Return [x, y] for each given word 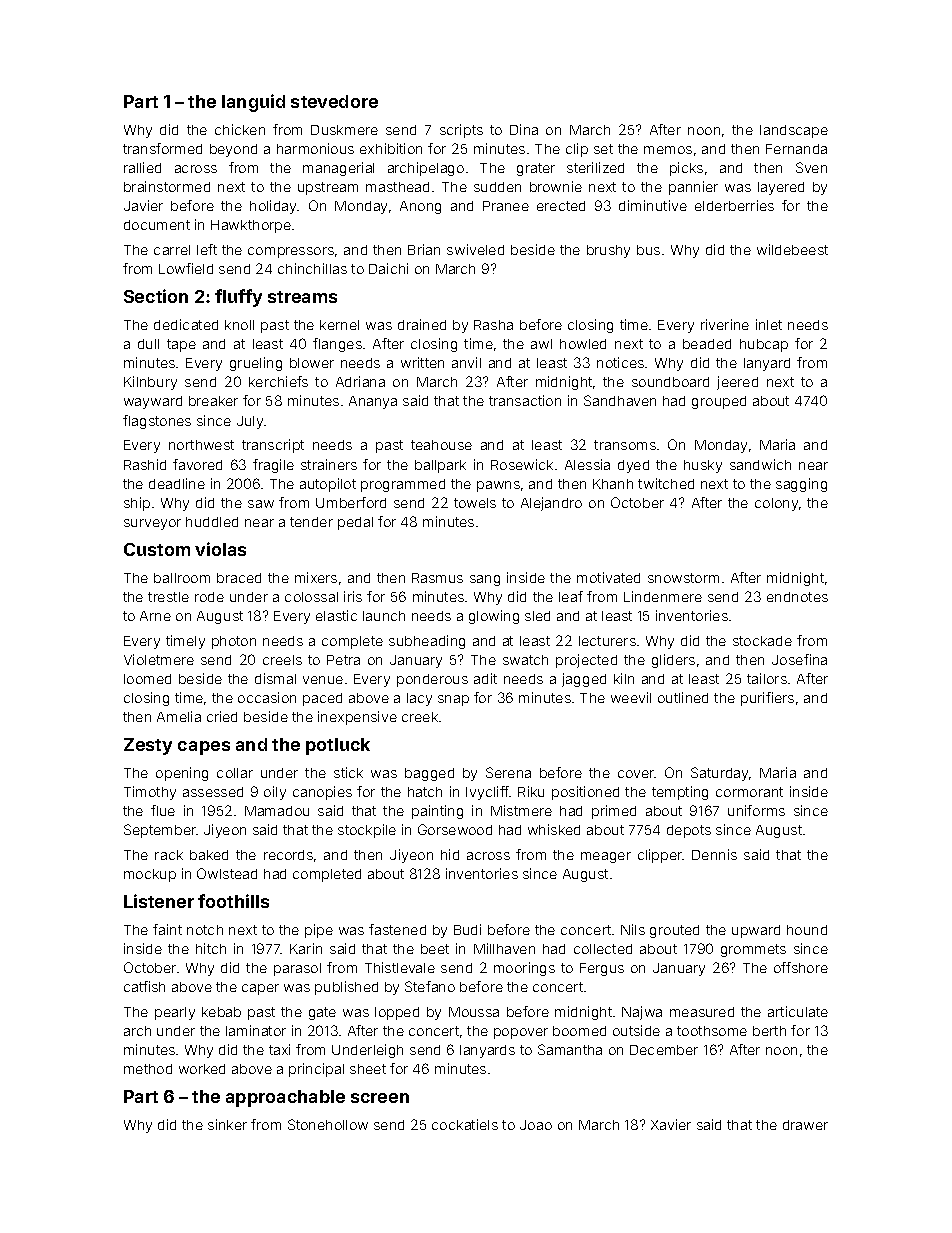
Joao [536, 1125]
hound [807, 930]
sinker [227, 1124]
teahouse [441, 445]
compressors [291, 252]
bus [648, 250]
